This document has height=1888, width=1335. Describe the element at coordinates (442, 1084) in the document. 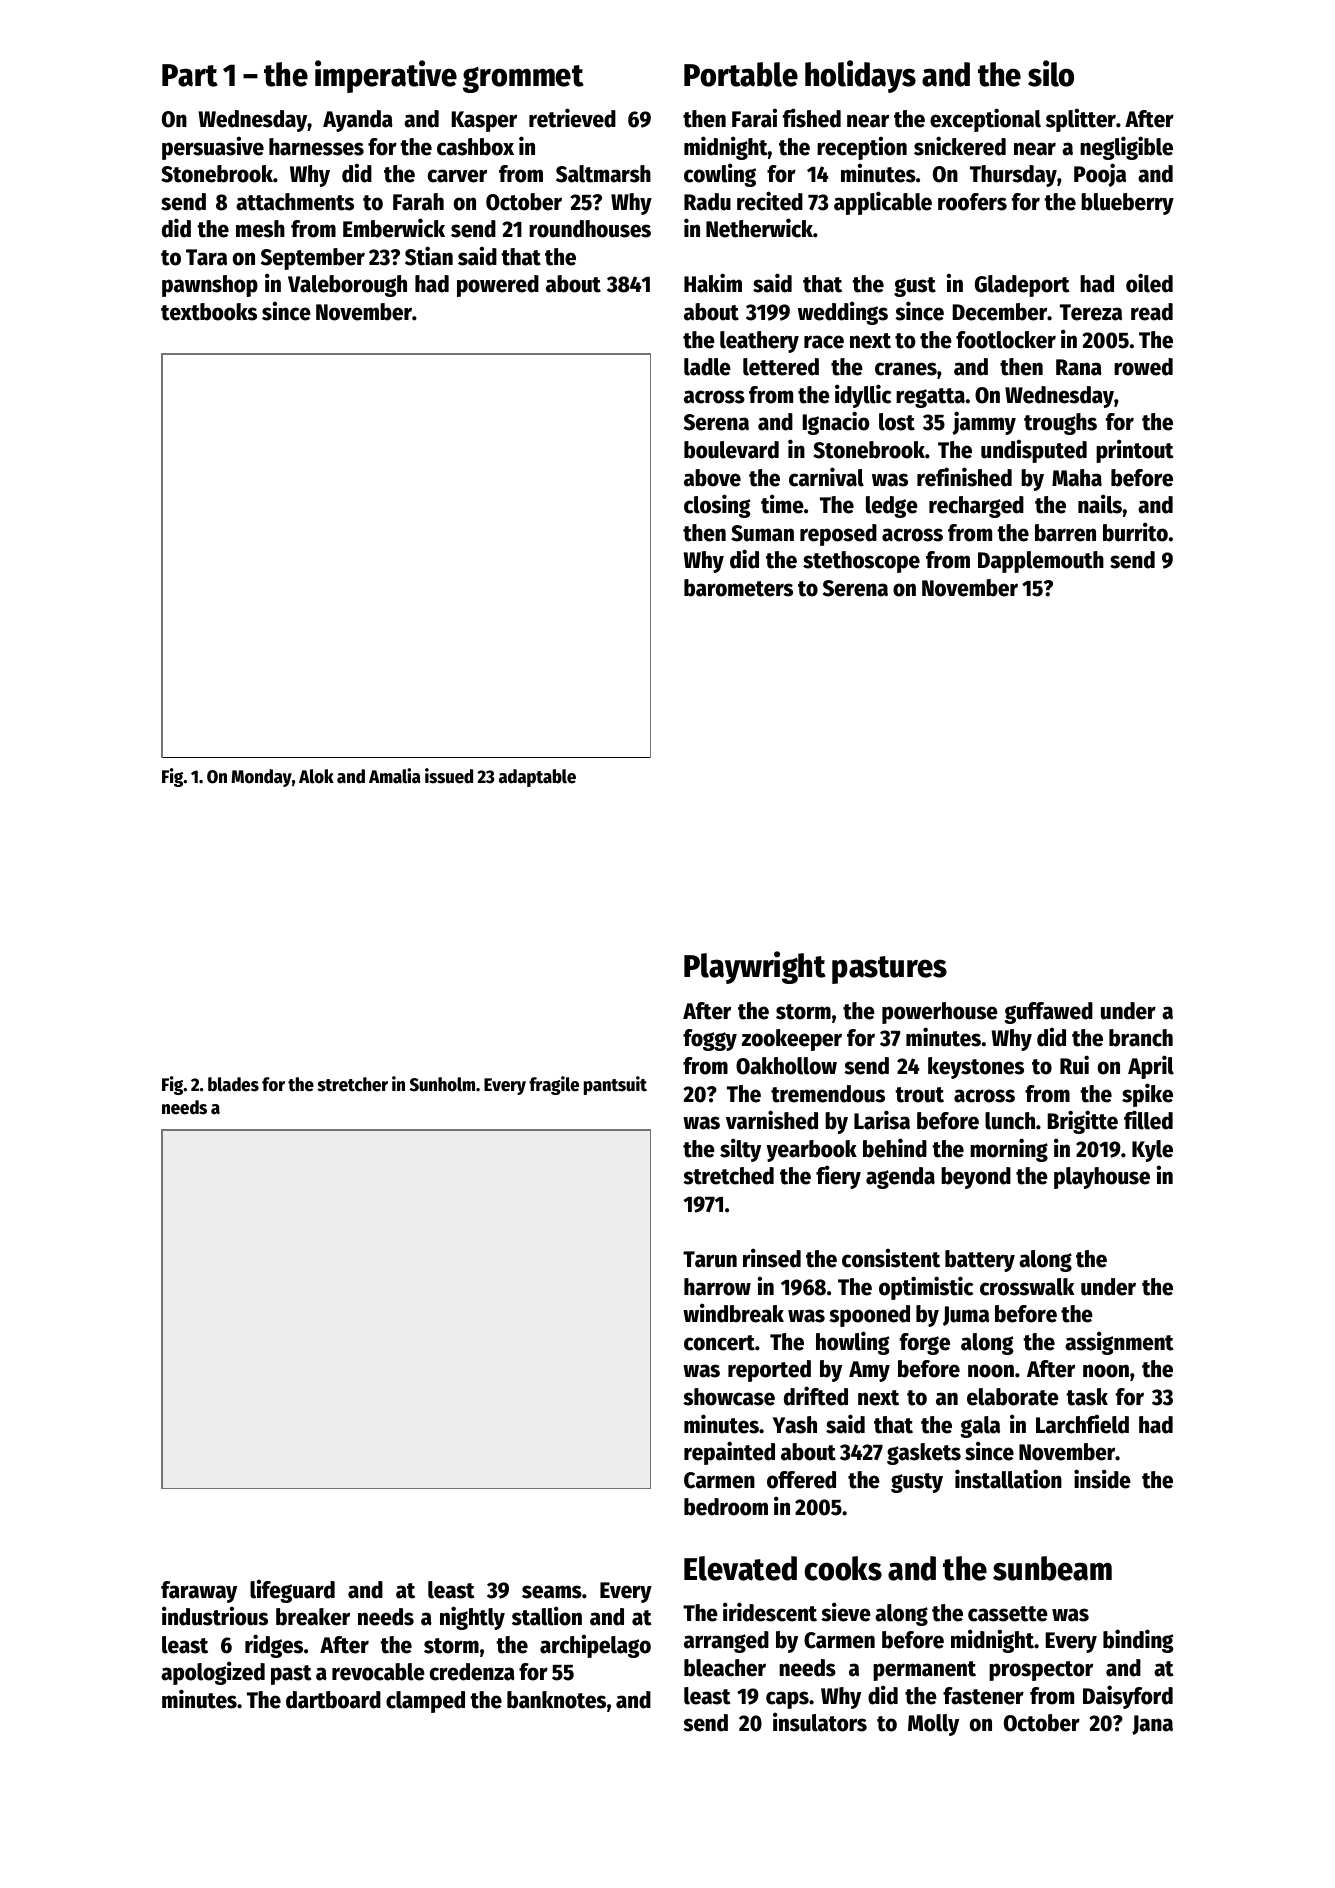

I see `Sunholm` at that location.
